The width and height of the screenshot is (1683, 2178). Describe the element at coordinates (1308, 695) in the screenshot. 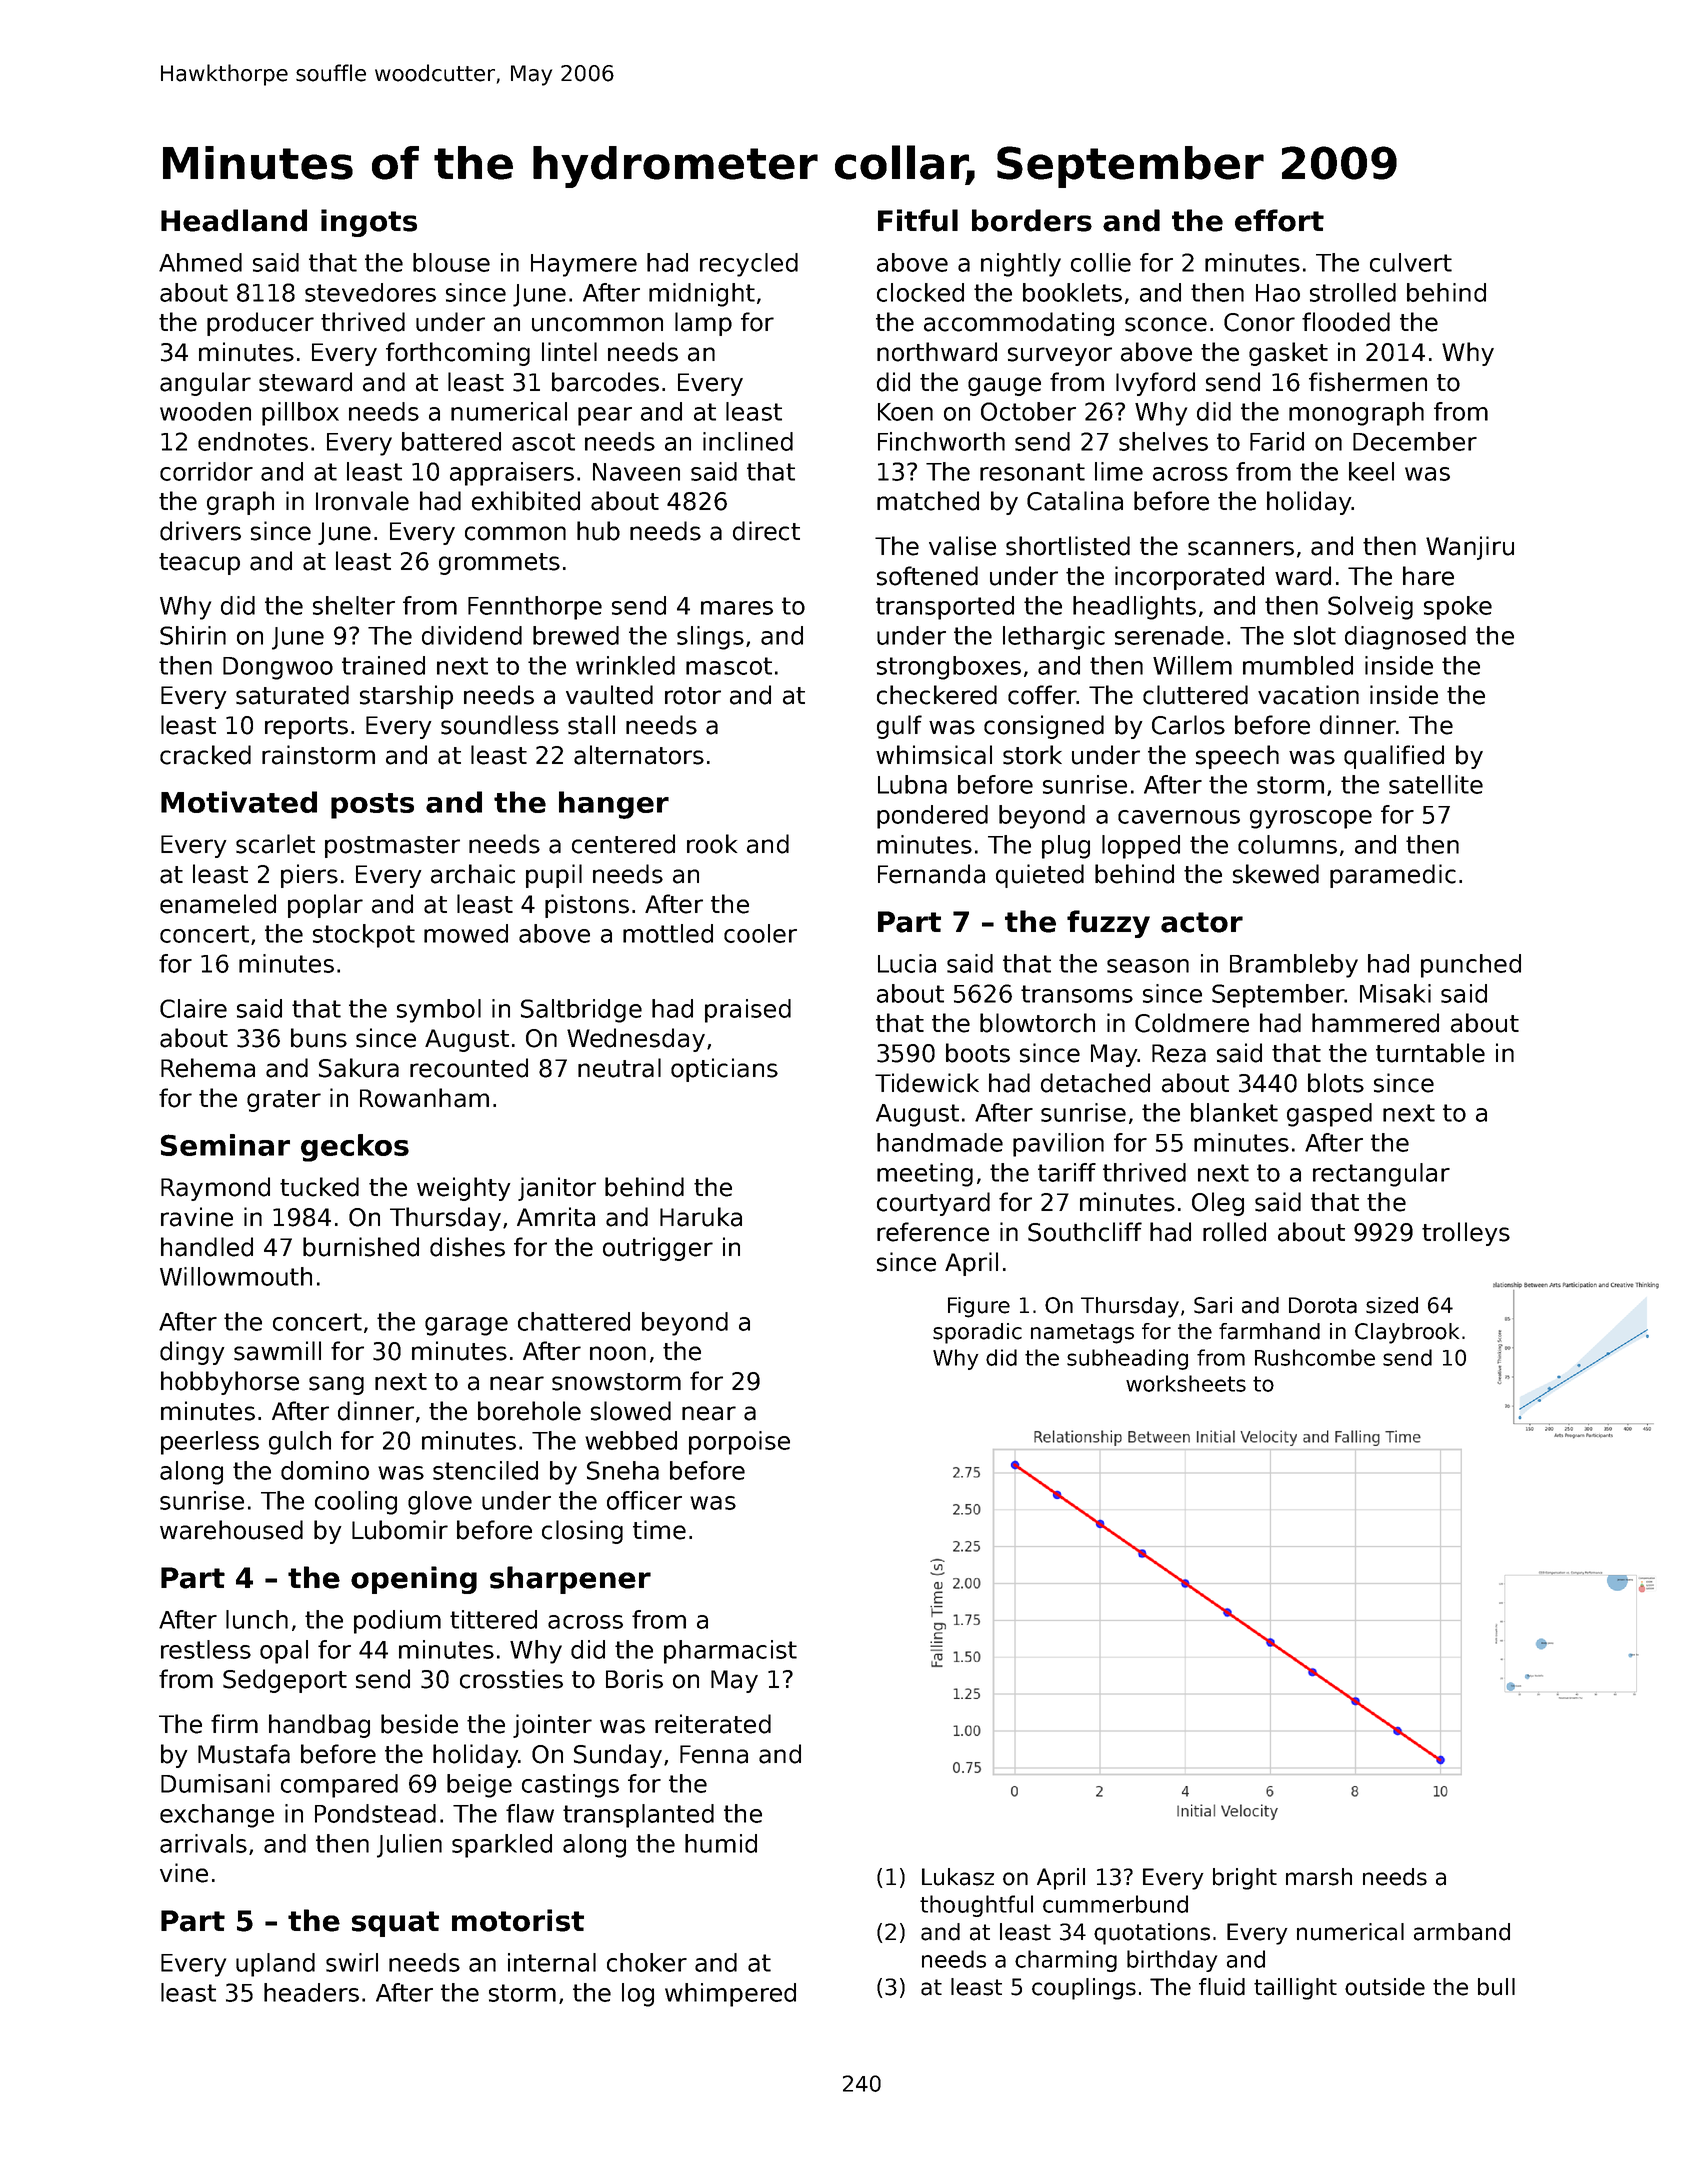

I see `vacation` at that location.
